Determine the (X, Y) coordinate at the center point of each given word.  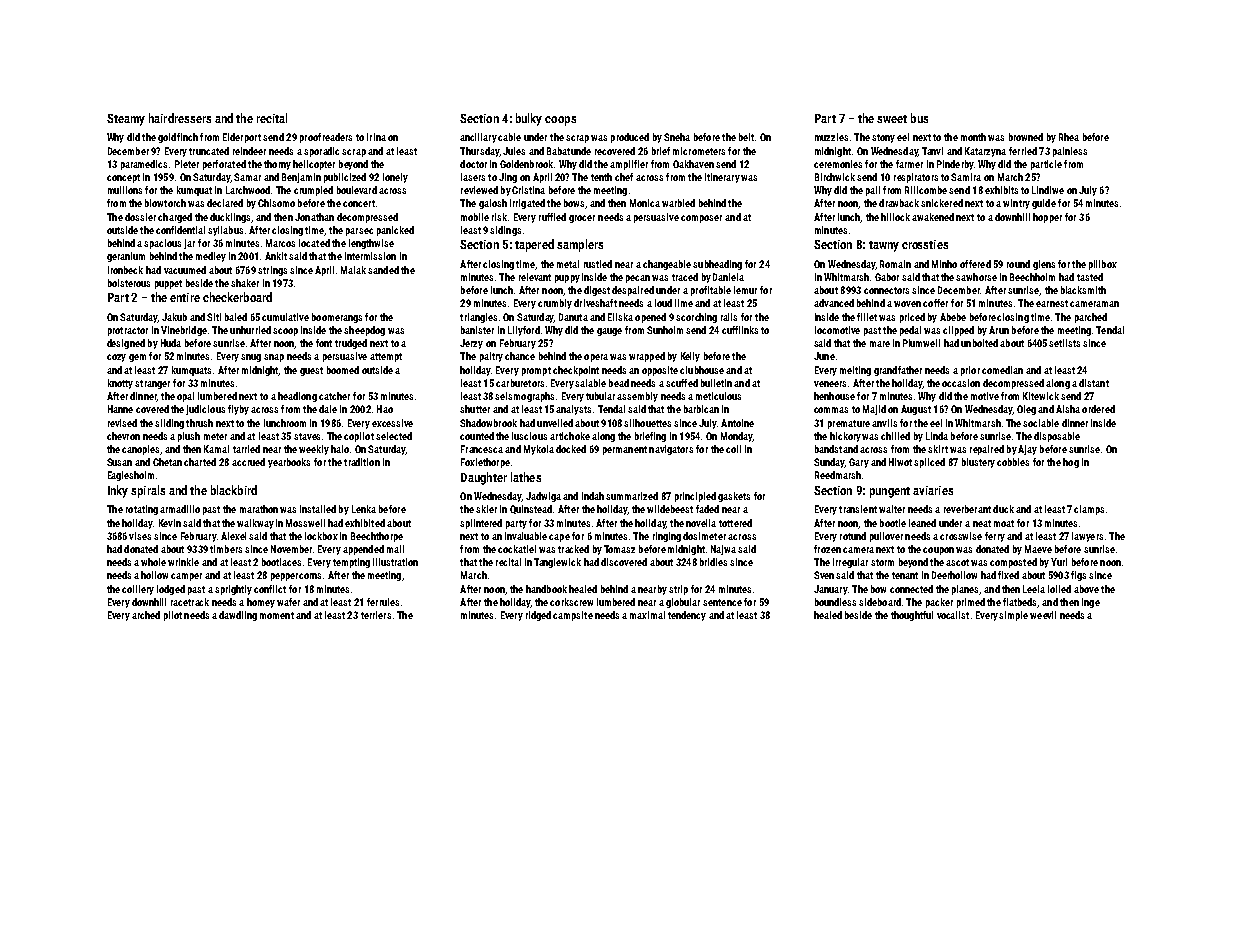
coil (733, 449)
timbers (226, 549)
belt (746, 137)
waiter (892, 509)
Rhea (1069, 137)
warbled (678, 203)
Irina (376, 137)
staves (307, 436)
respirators (916, 178)
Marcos (280, 243)
